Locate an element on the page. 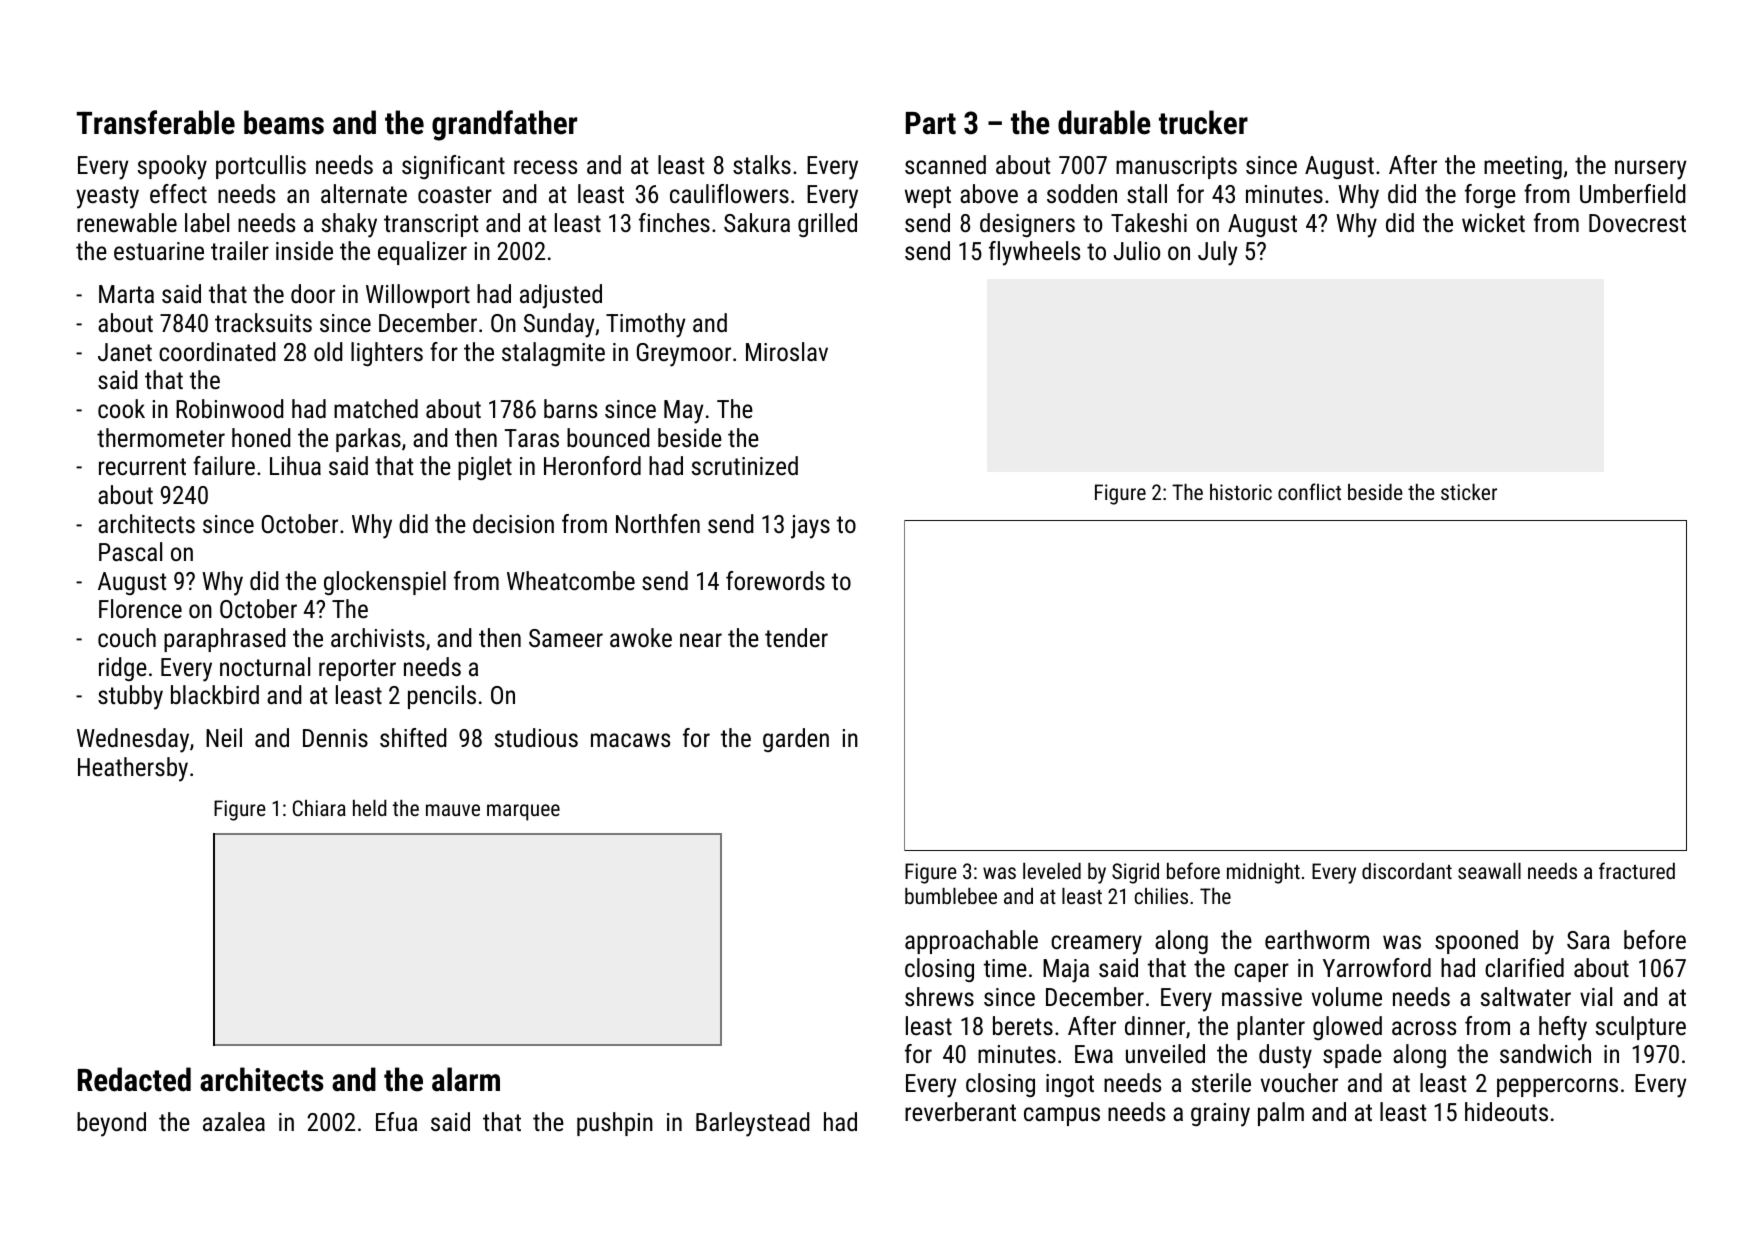 The width and height of the image is (1763, 1247). awoke is located at coordinates (641, 637).
